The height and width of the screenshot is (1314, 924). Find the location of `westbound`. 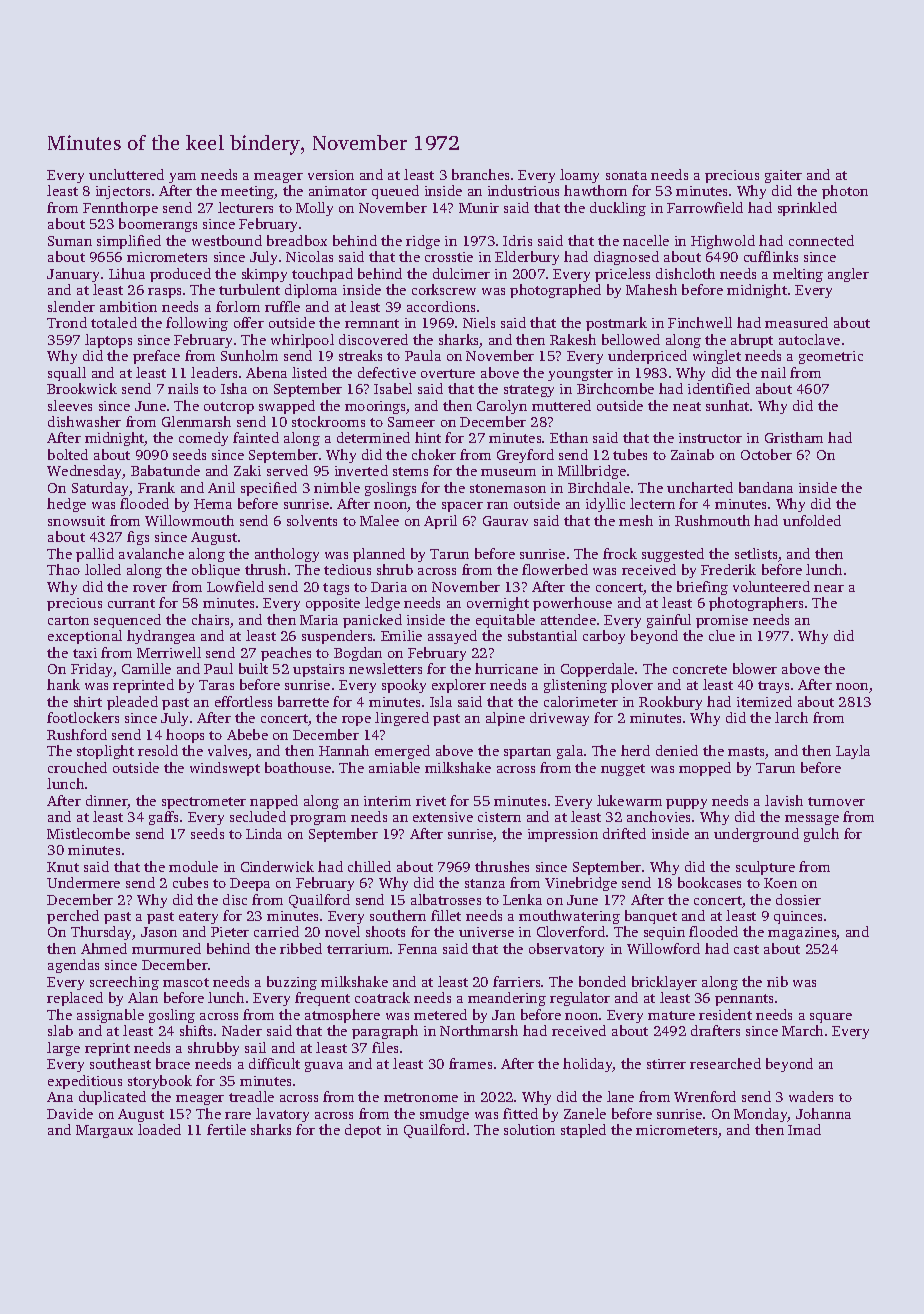

westbound is located at coordinates (227, 240).
